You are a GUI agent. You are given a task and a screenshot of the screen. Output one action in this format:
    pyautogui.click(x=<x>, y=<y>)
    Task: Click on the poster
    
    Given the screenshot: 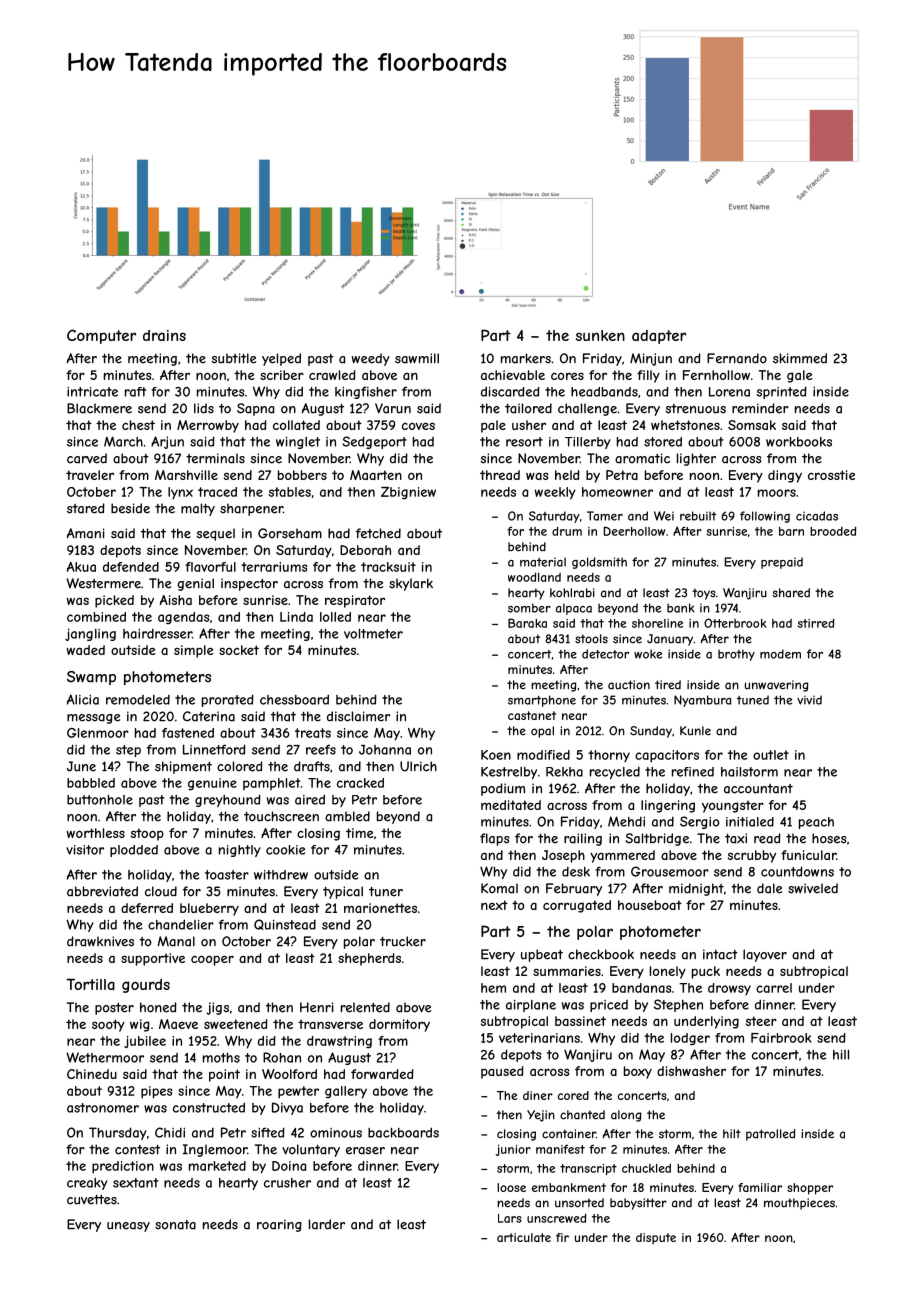 What is the action you would take?
    pyautogui.click(x=114, y=1009)
